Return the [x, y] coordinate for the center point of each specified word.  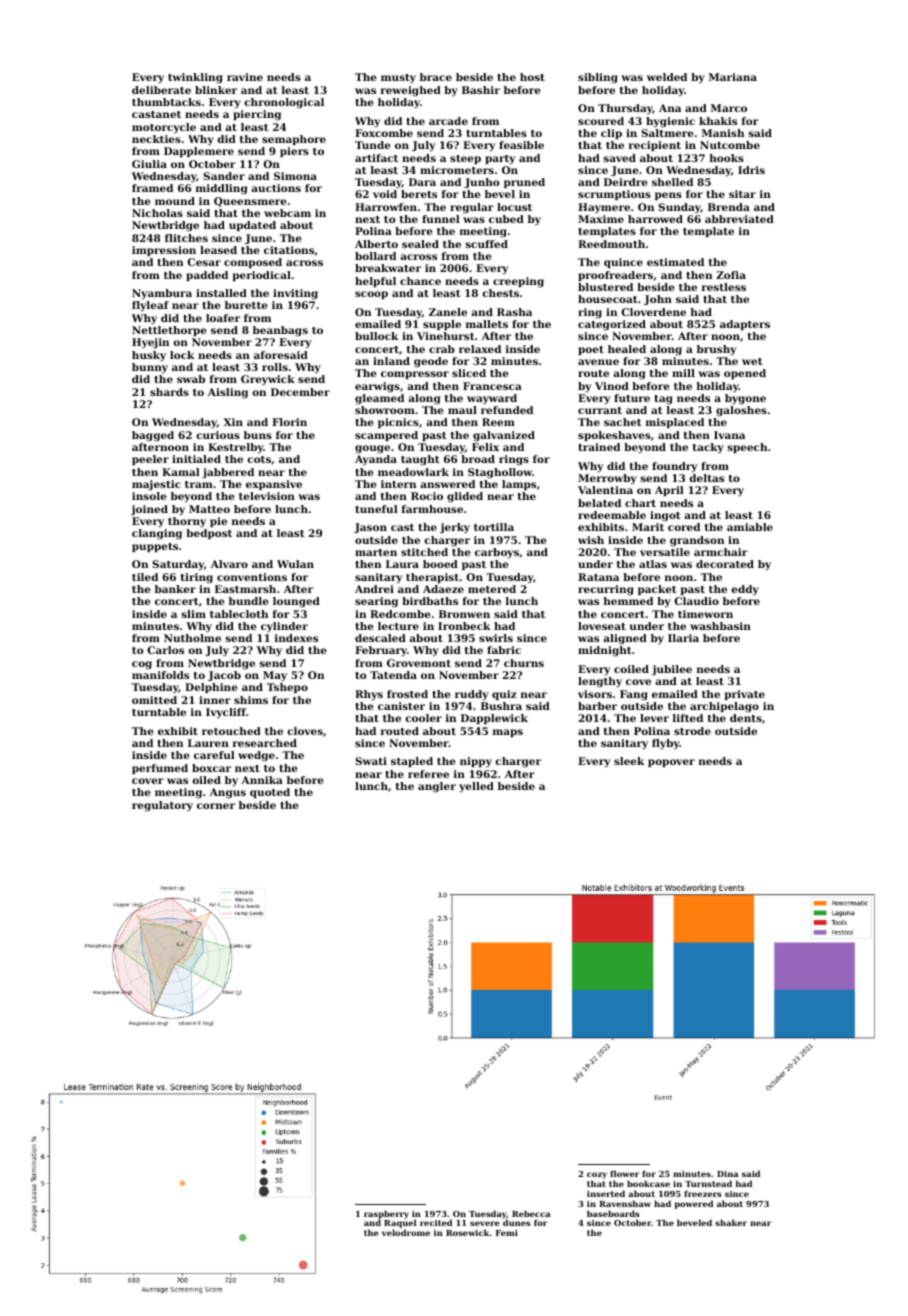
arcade [448, 121]
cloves [305, 731]
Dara [422, 182]
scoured [601, 121]
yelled [476, 787]
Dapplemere [199, 152]
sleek [629, 761]
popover [671, 763]
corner [216, 806]
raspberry [386, 1215]
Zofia [731, 275]
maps [508, 733]
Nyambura [162, 294]
